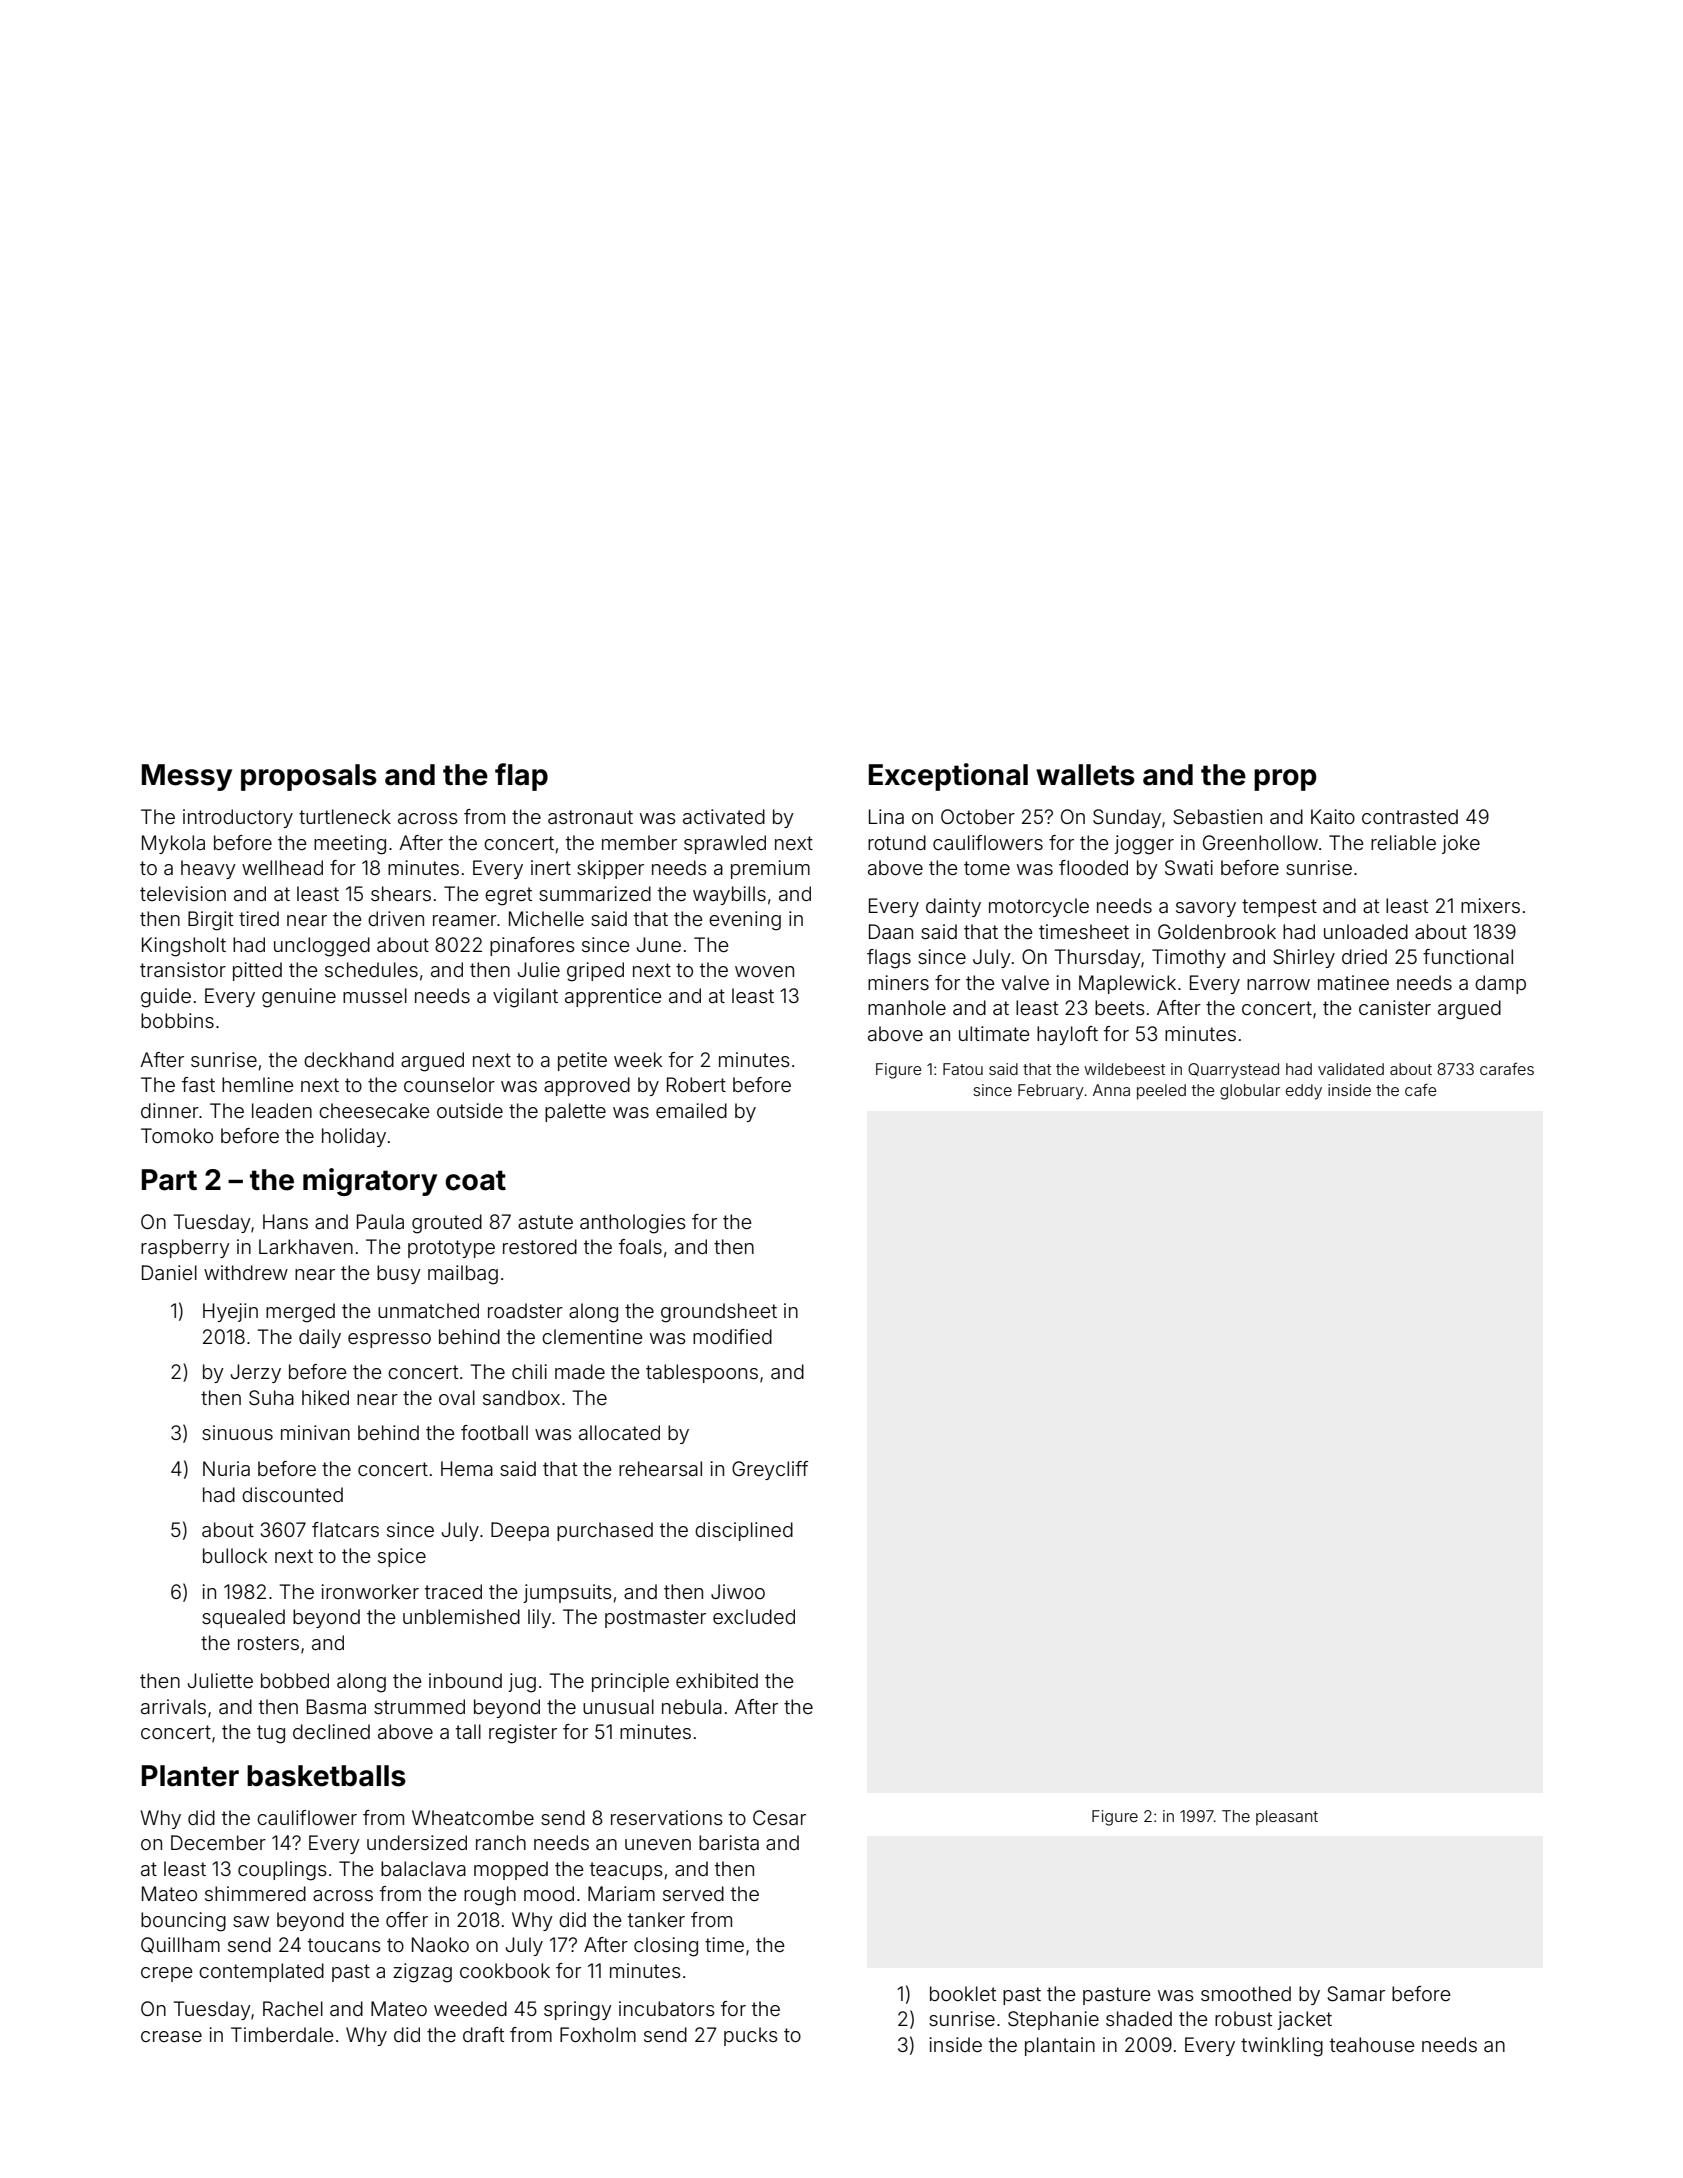  I want to click on Deepa, so click(520, 1531).
